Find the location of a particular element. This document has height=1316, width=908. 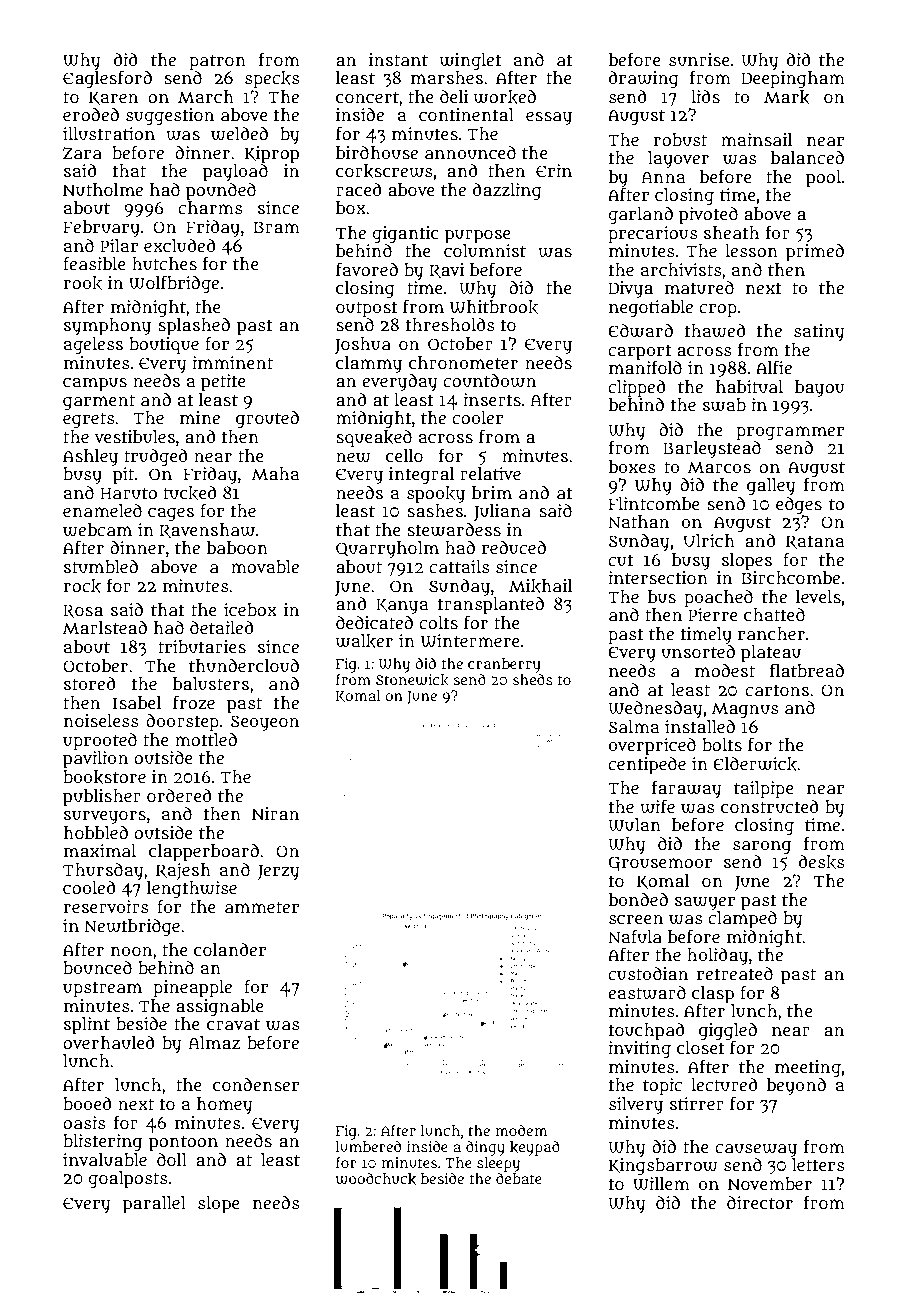

Ratana is located at coordinates (815, 542).
